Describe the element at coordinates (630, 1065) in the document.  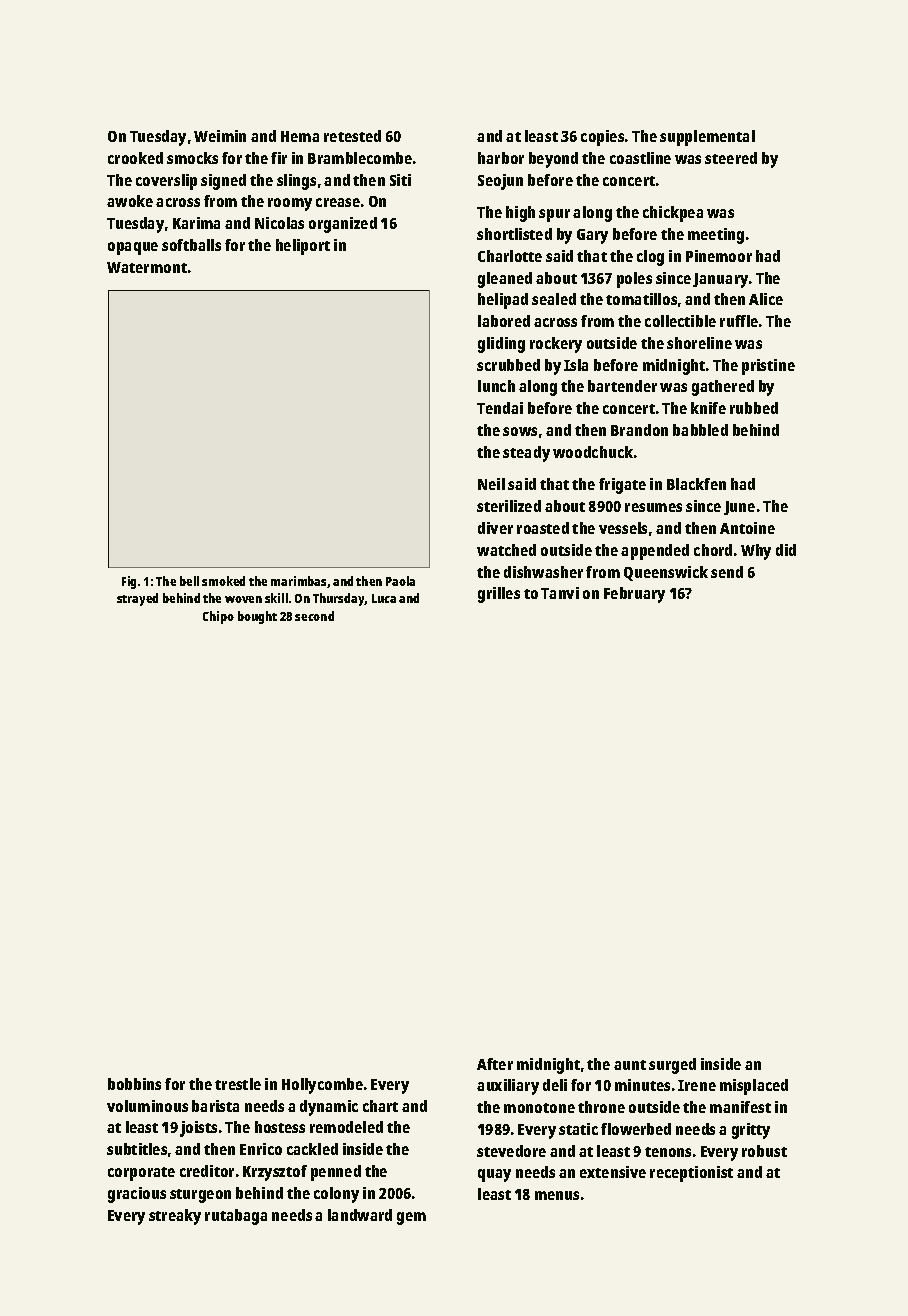
I see `aunt` at that location.
